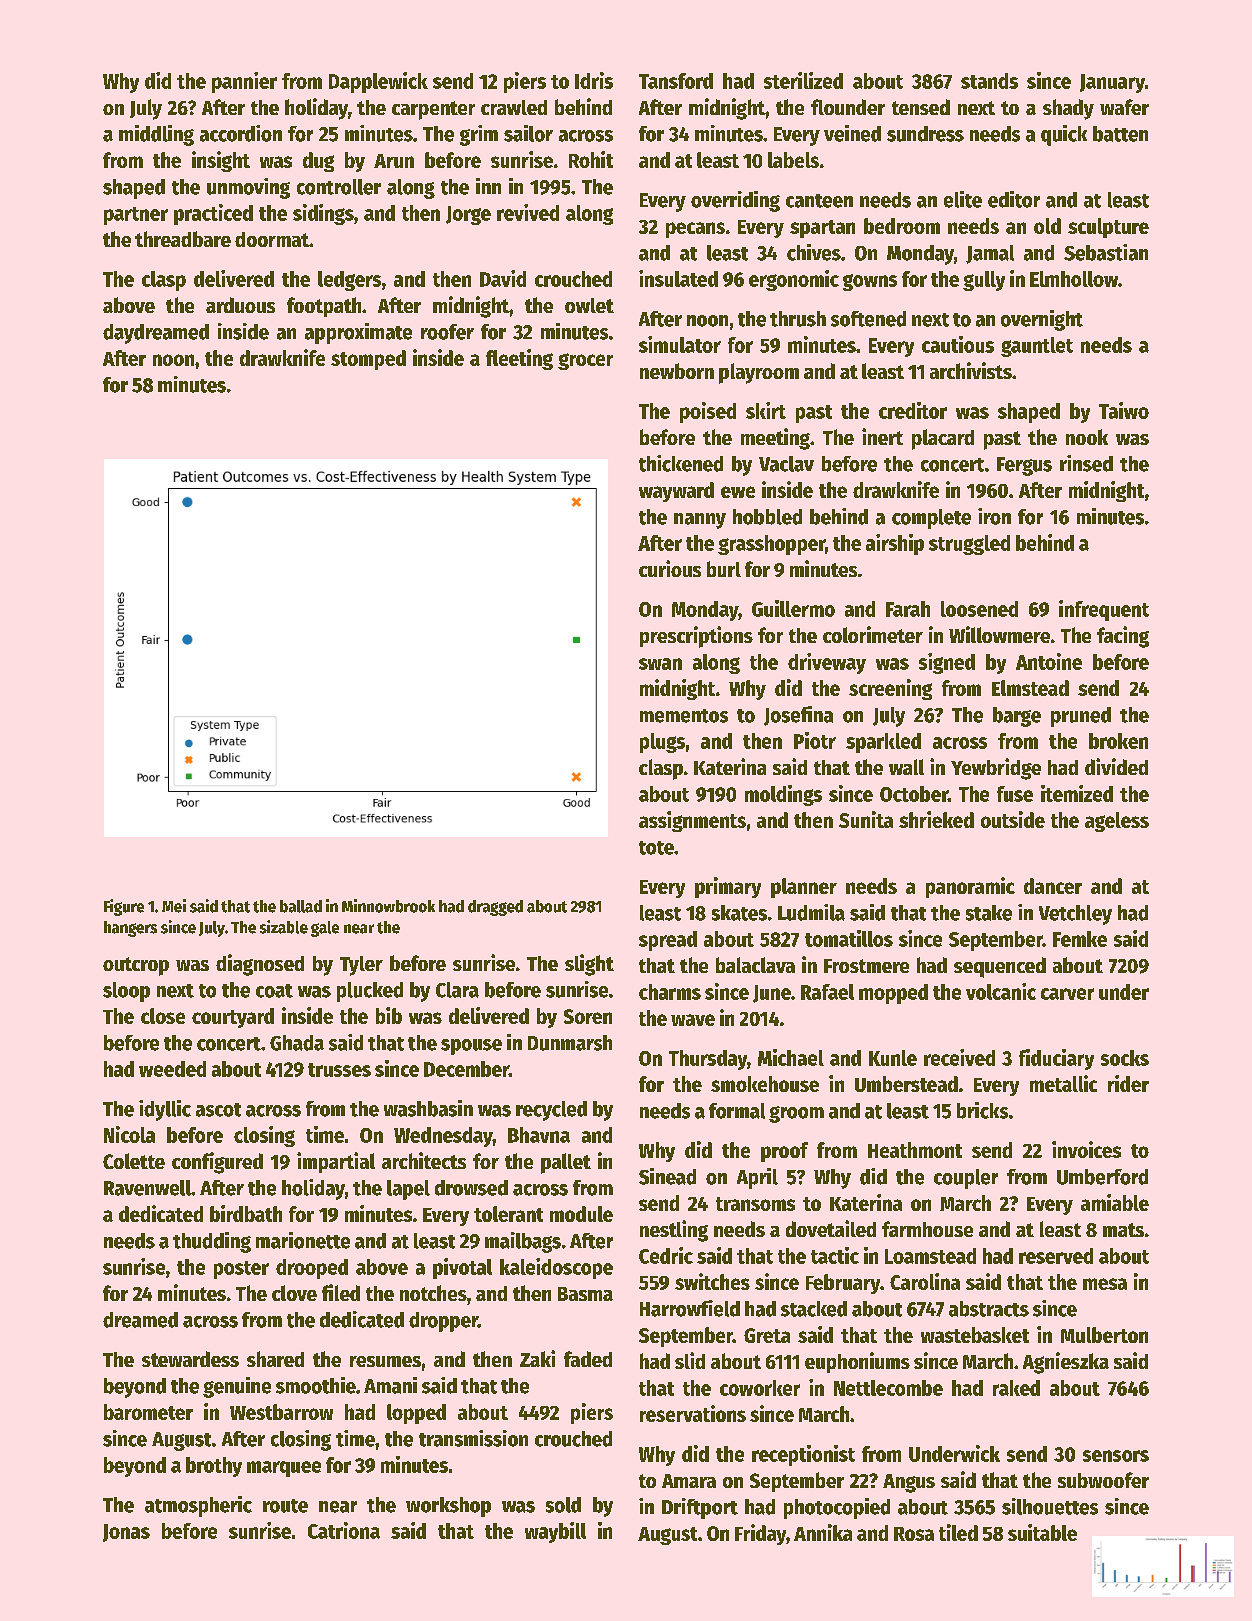 The width and height of the document is (1252, 1621). I want to click on sculpture, so click(1108, 228).
